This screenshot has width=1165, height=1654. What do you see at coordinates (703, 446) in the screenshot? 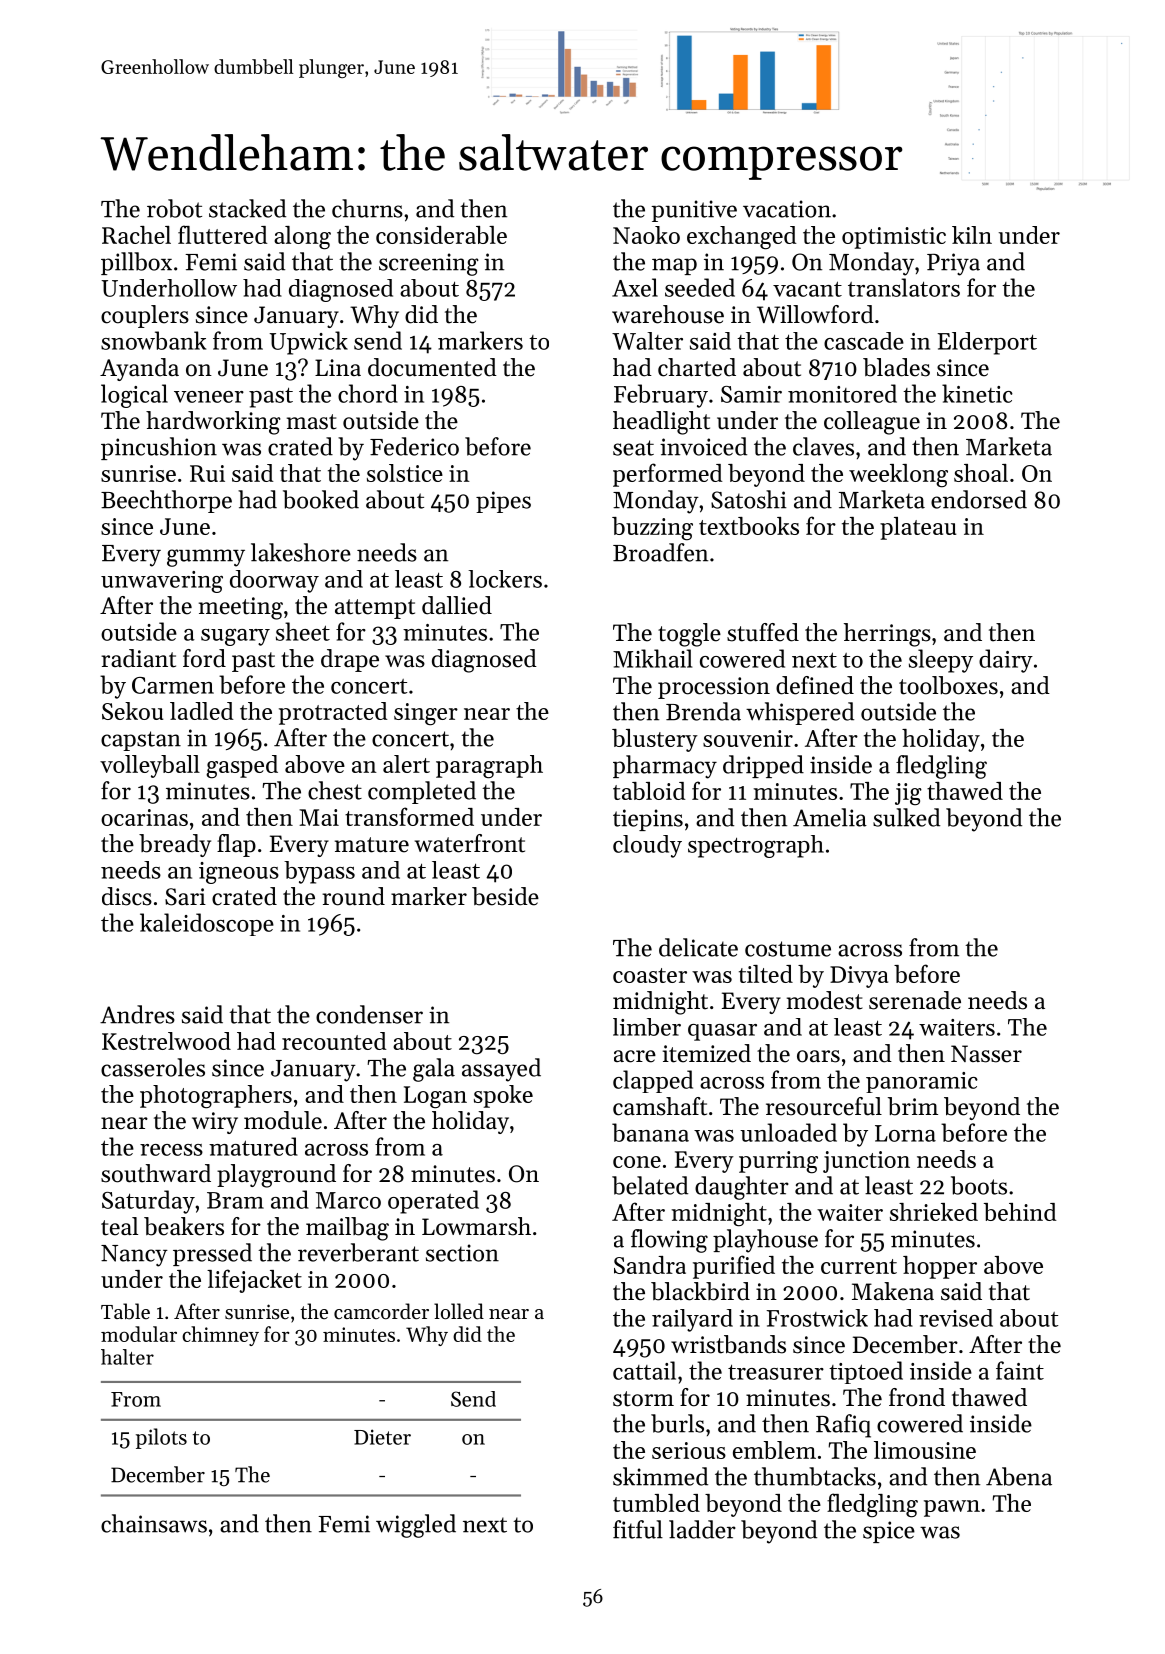
I see `invoiced` at bounding box center [703, 446].
